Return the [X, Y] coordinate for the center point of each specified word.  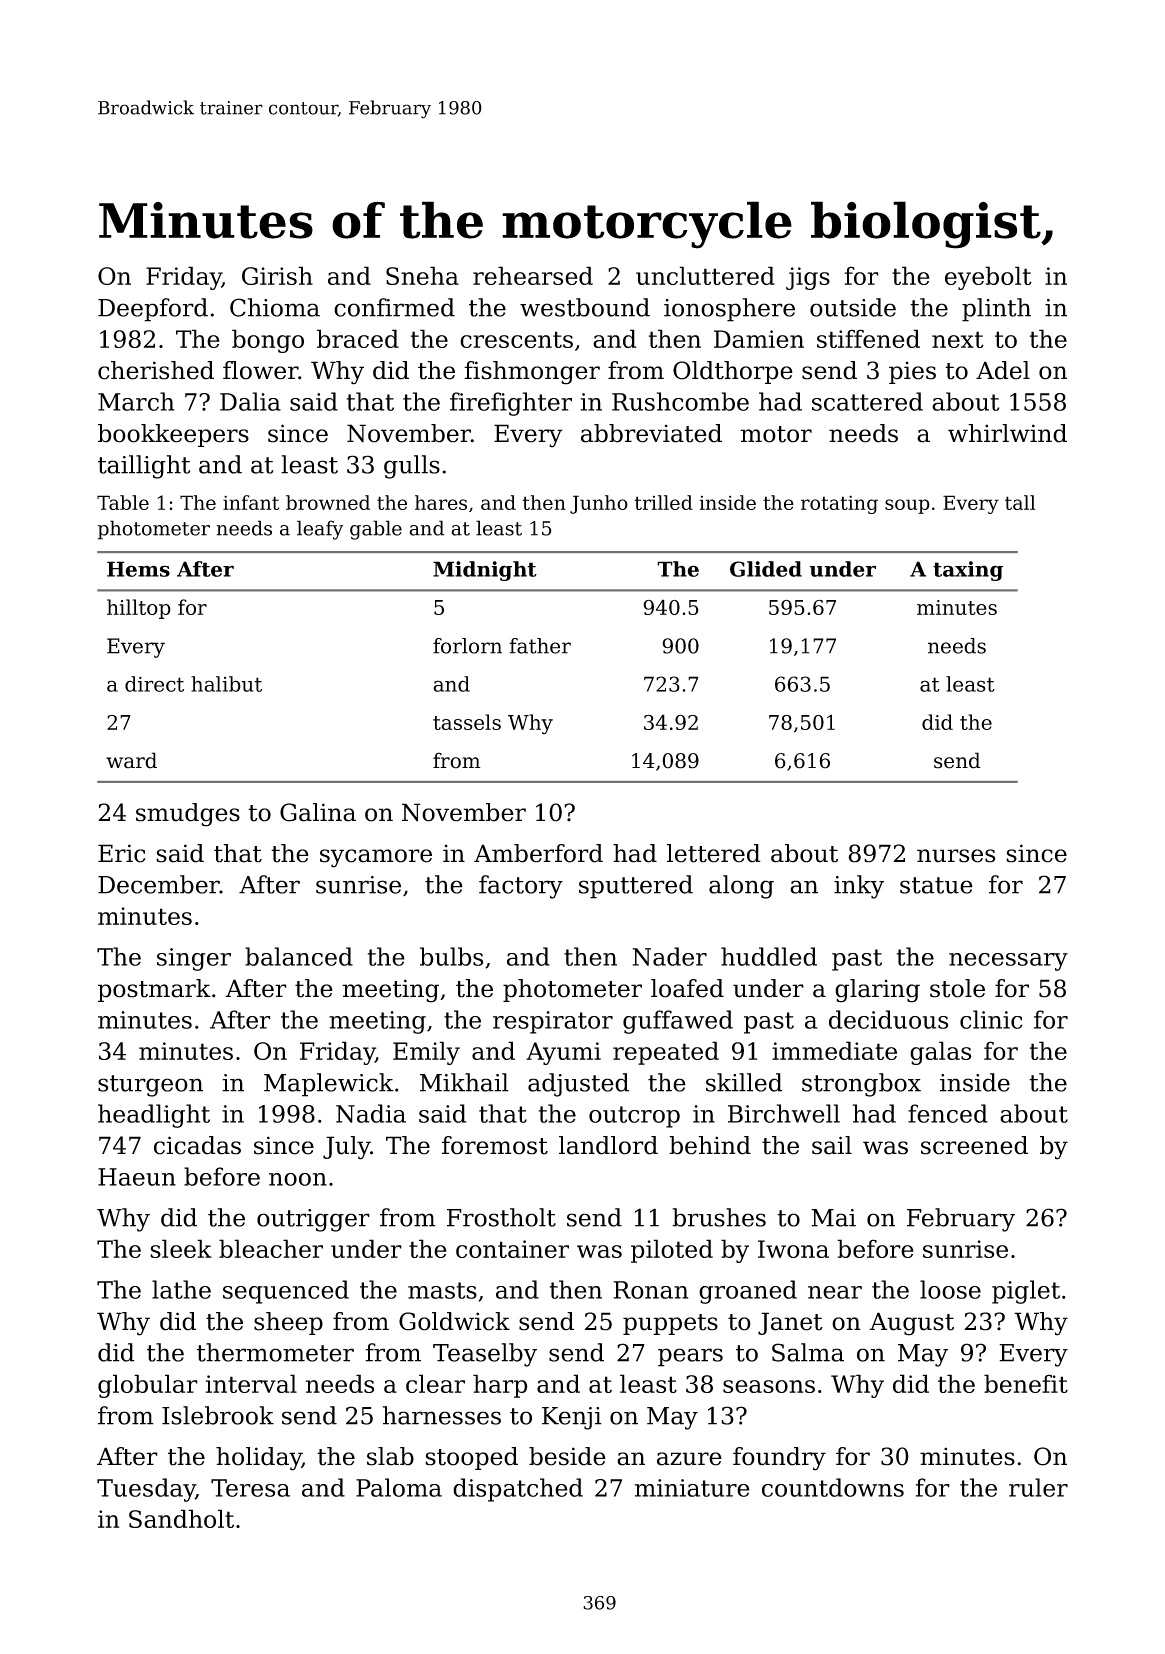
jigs [808, 278]
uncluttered [705, 275]
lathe [181, 1289]
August [911, 1324]
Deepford [153, 310]
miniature [692, 1488]
